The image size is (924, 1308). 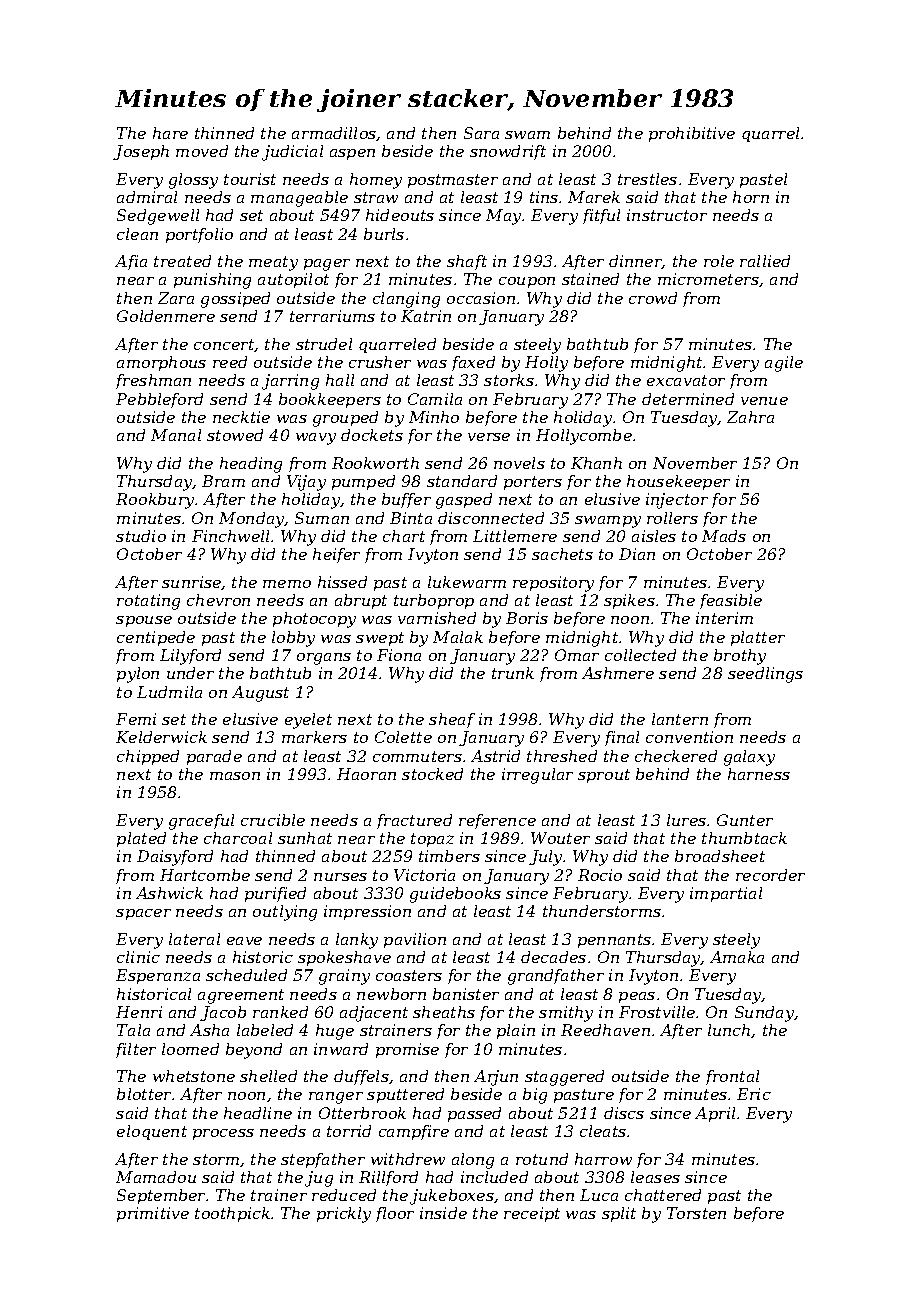 I want to click on Monday, so click(x=252, y=520).
